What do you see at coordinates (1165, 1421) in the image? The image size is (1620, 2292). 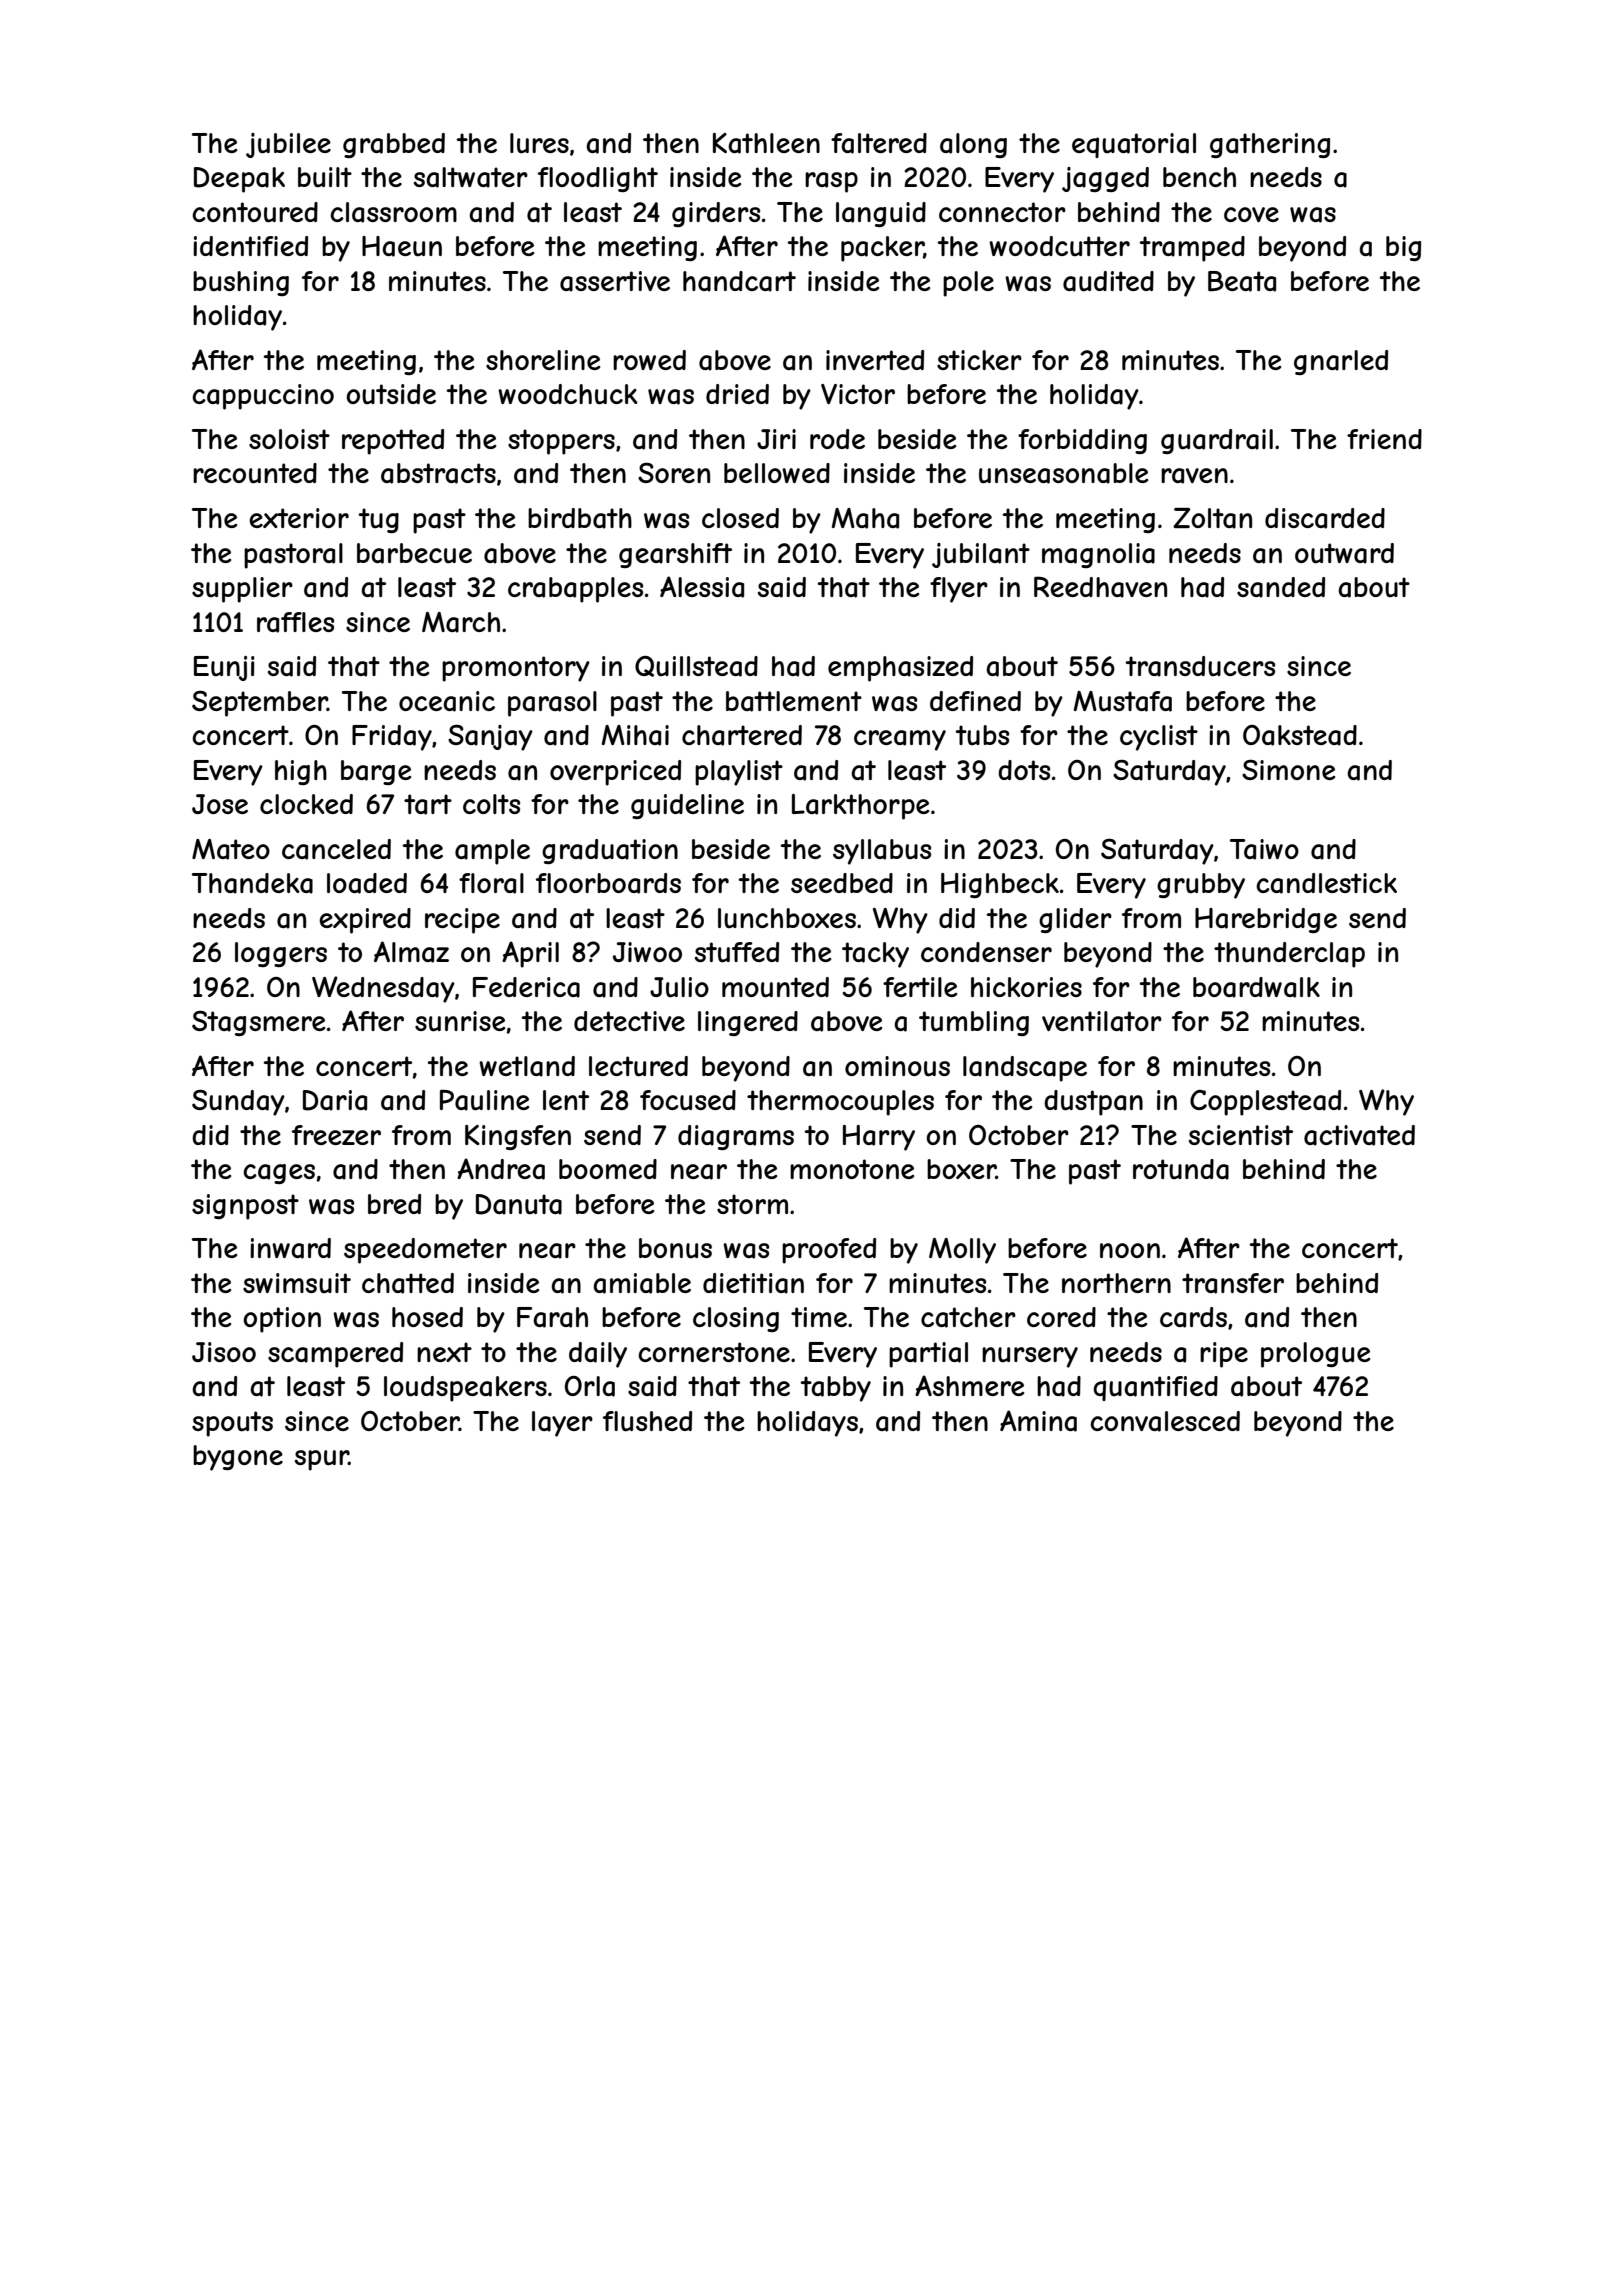 I see `convalesced` at bounding box center [1165, 1421].
